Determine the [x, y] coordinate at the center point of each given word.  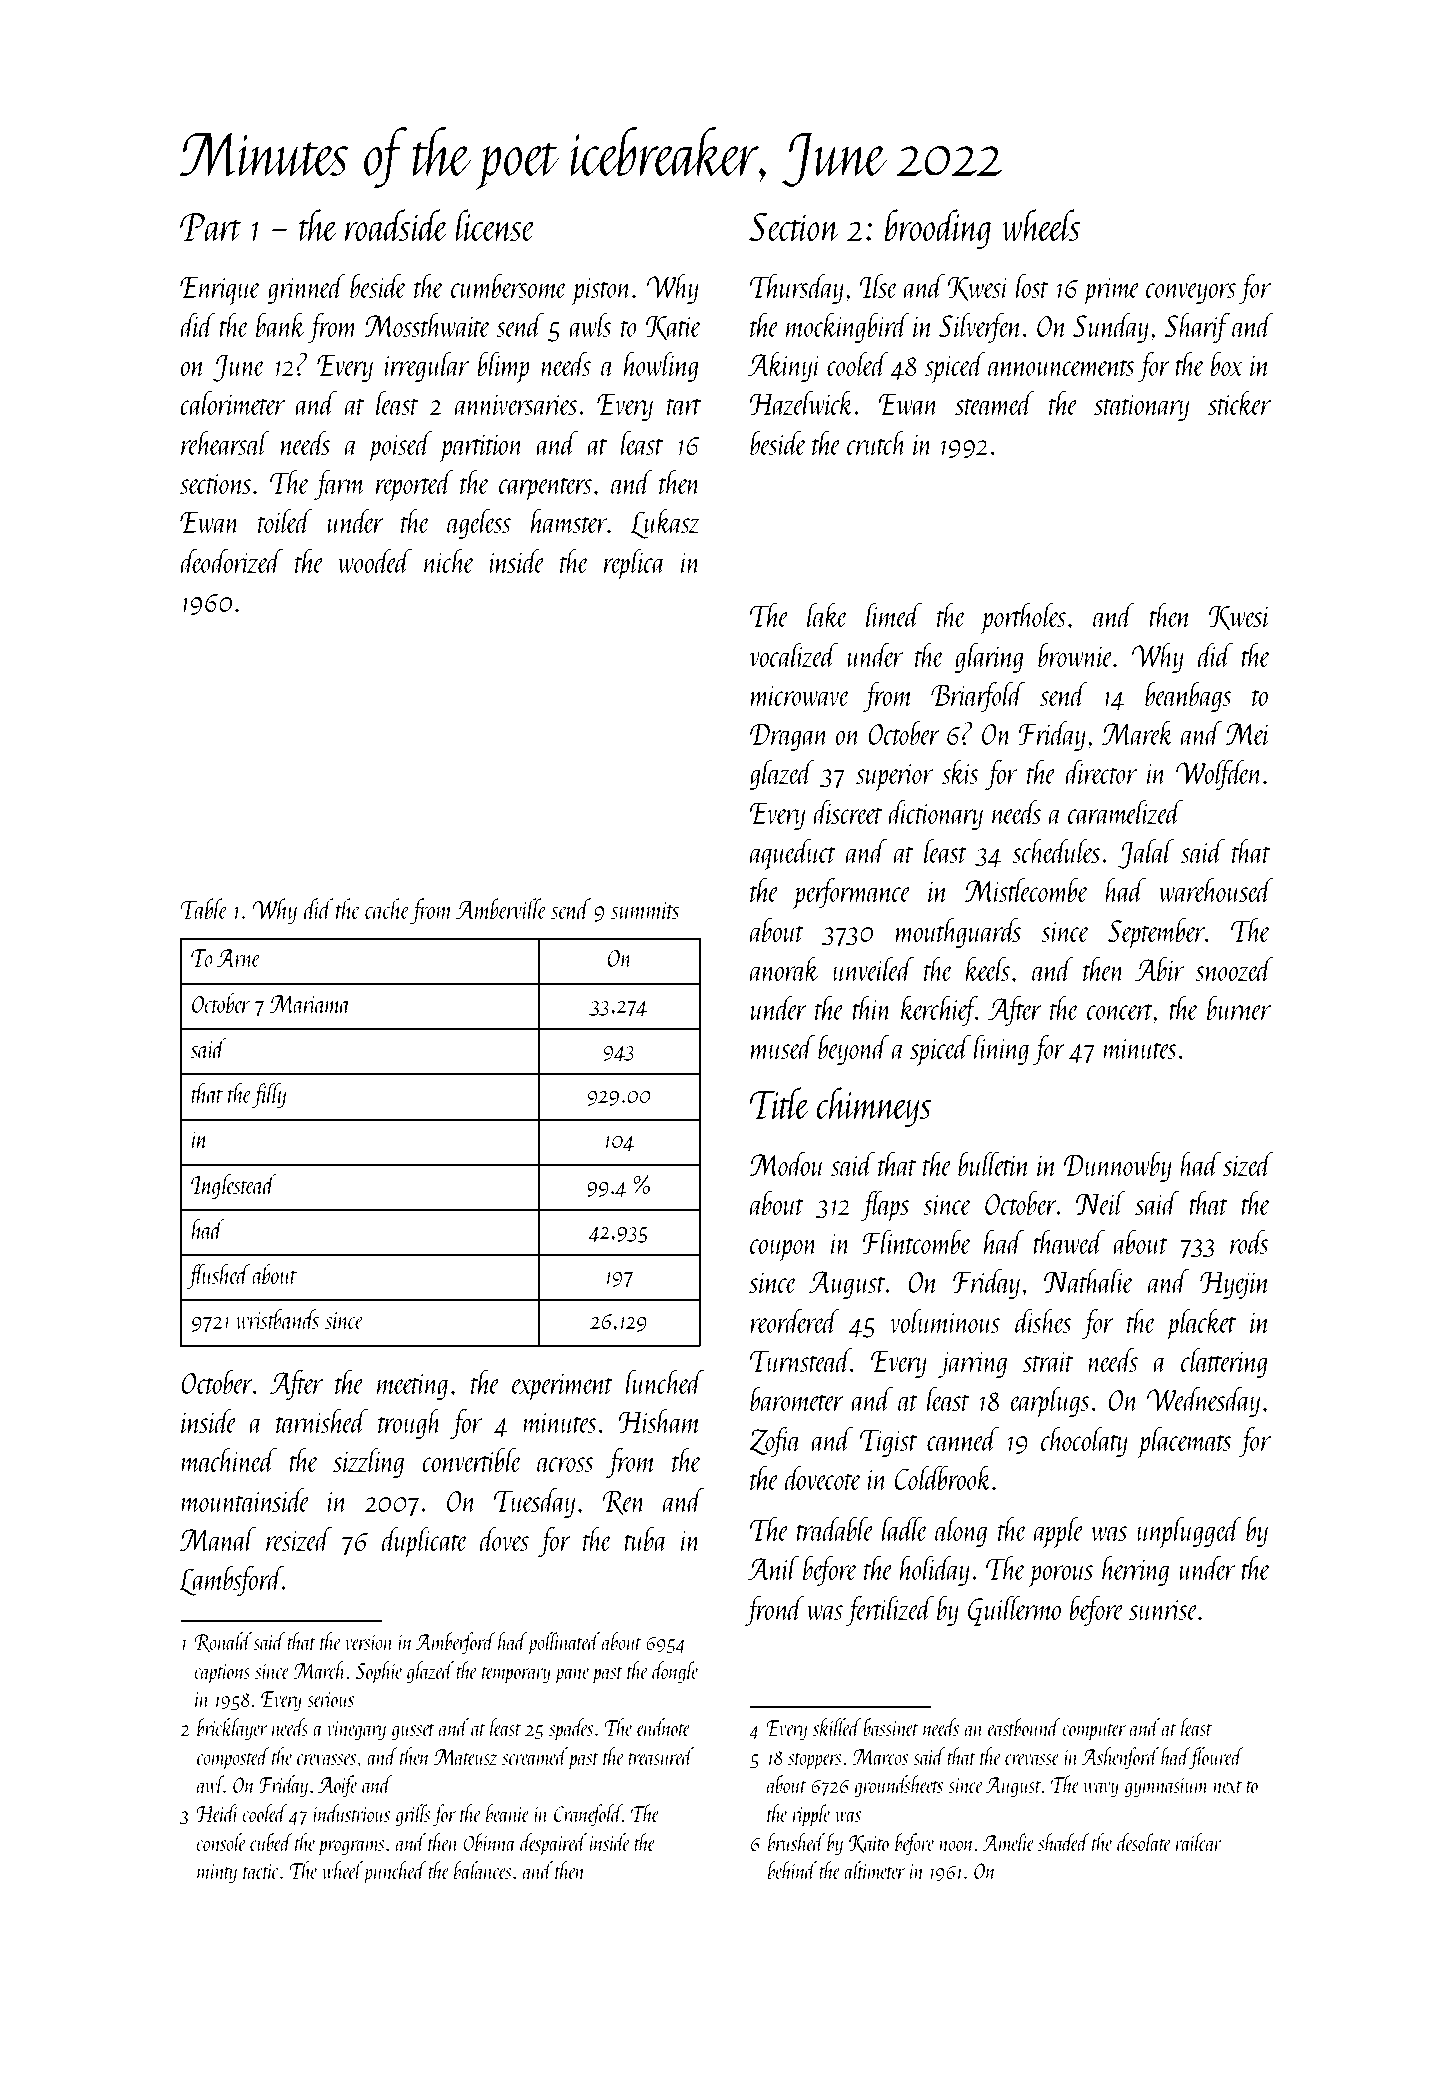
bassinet [891, 1727]
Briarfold [978, 697]
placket [1201, 1324]
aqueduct [793, 855]
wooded [375, 561]
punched [394, 1872]
